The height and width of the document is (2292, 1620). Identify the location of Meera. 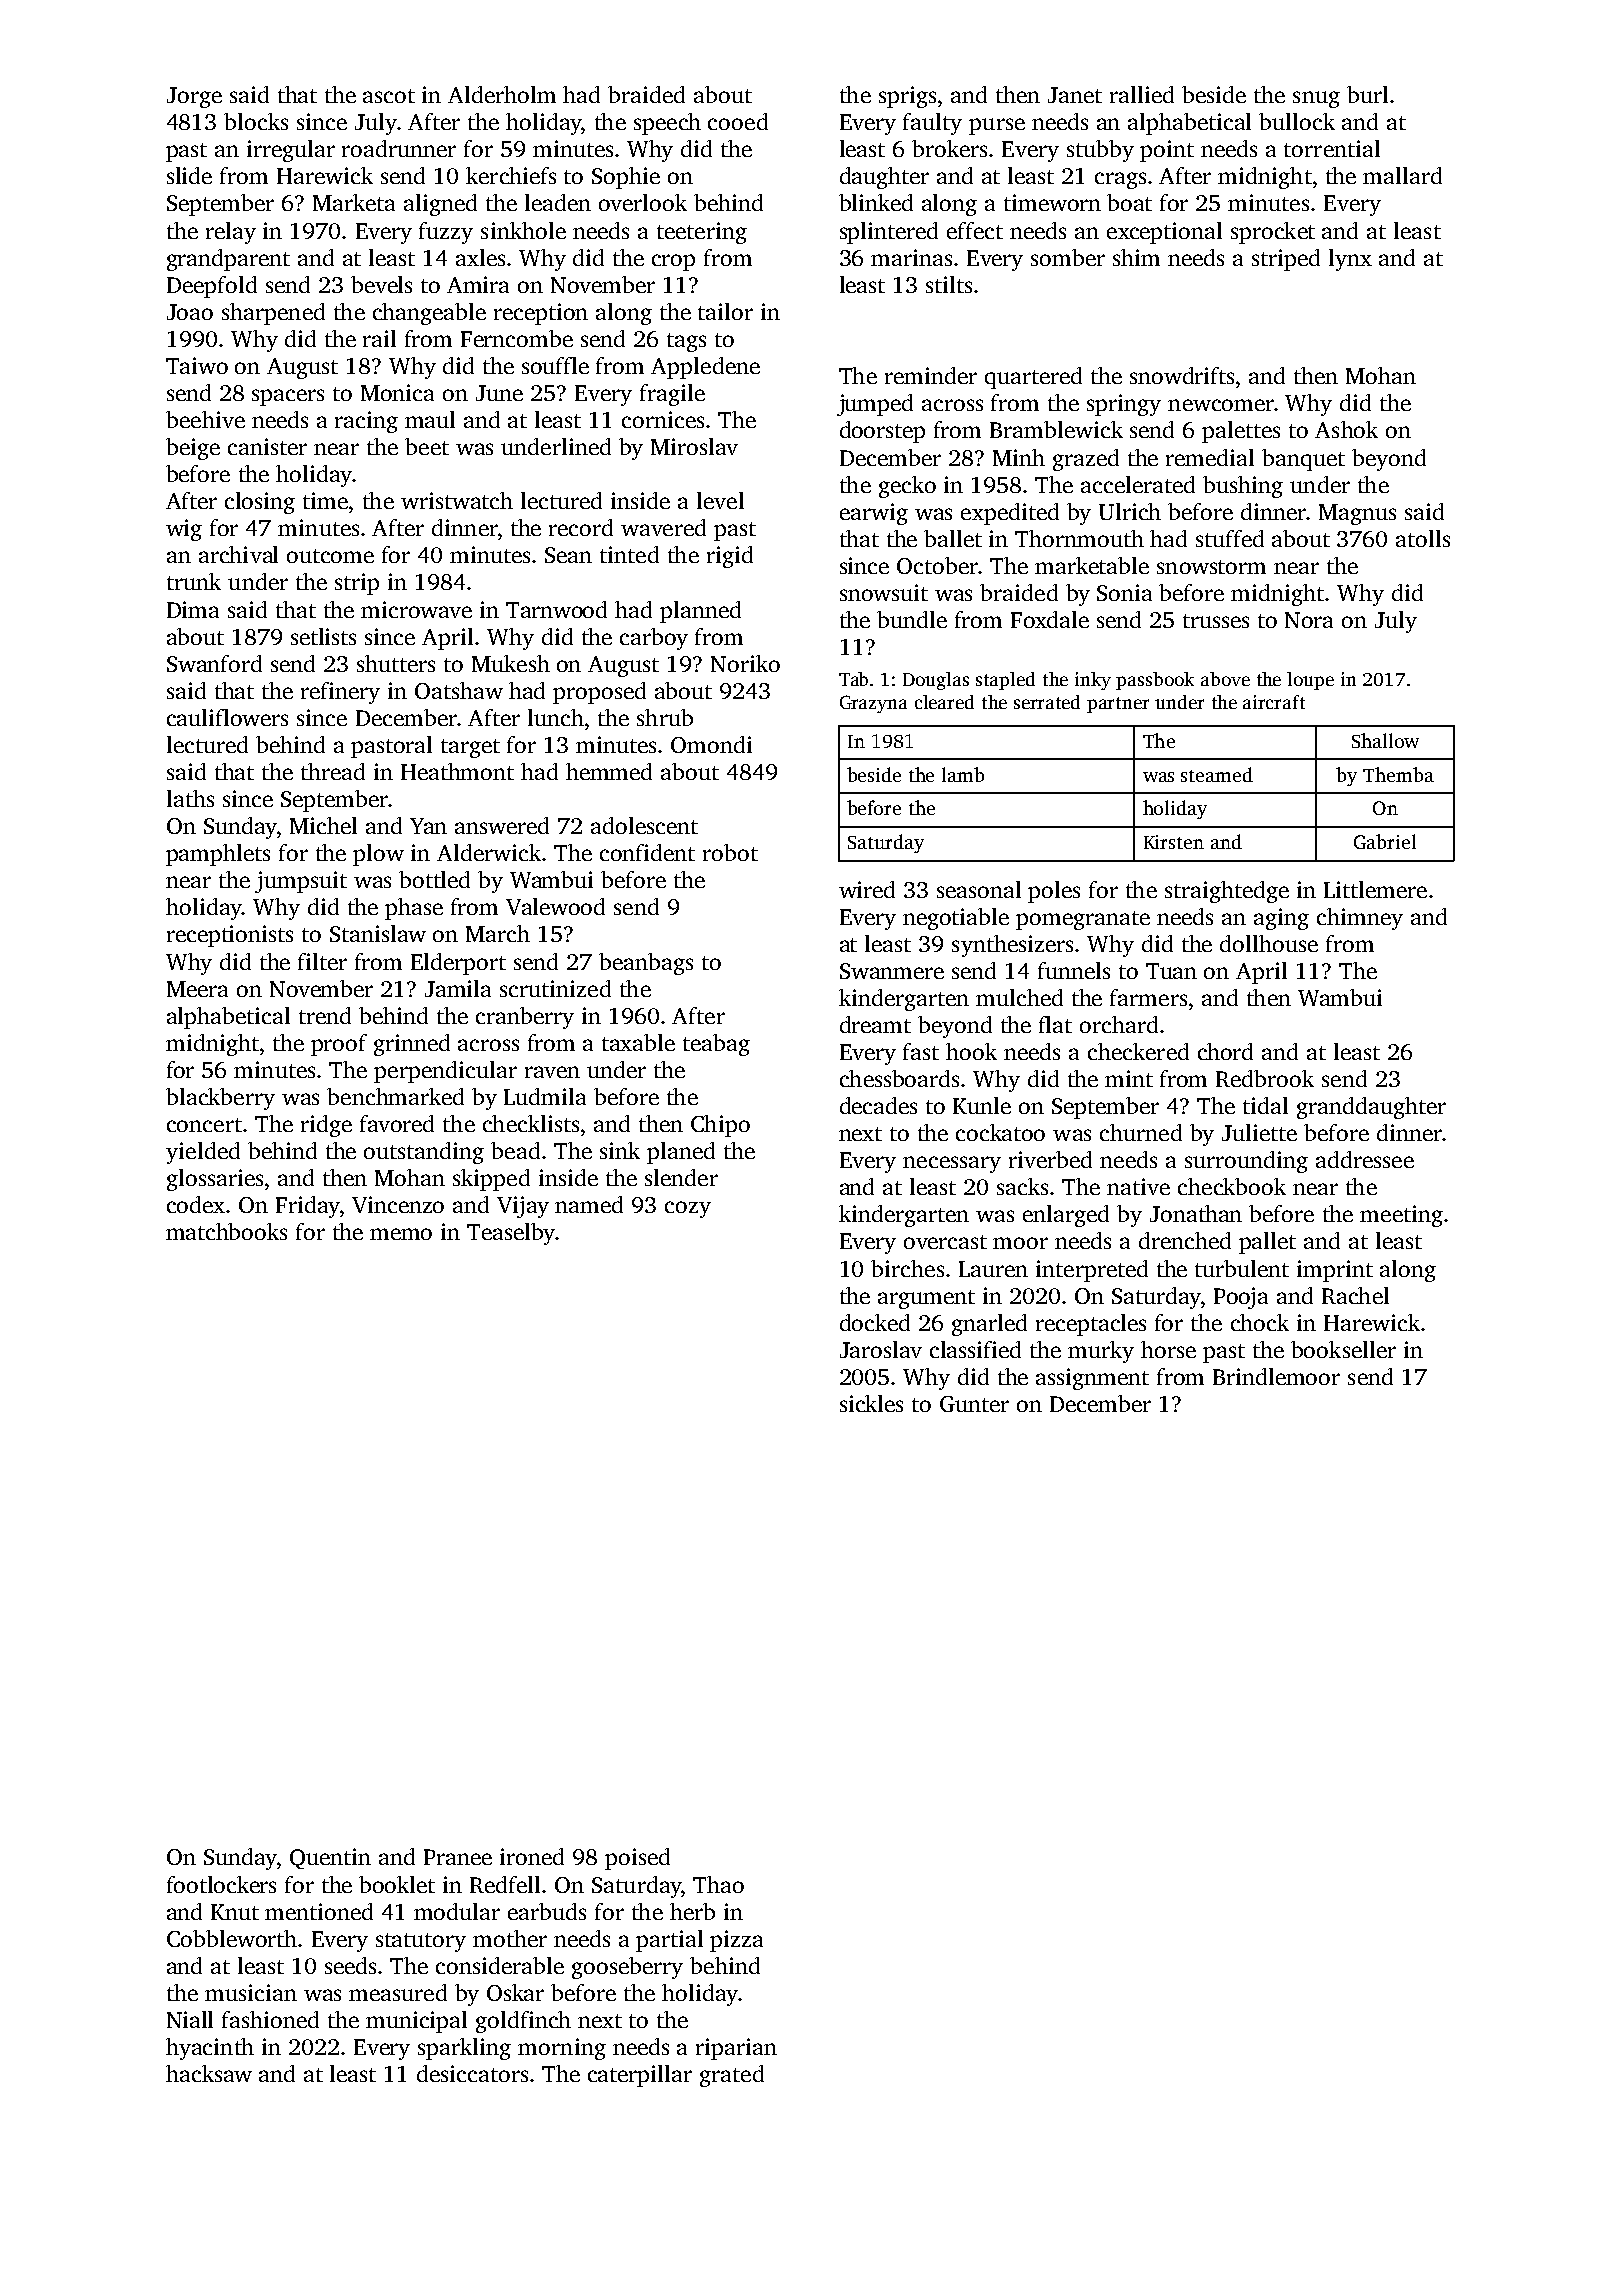
(197, 989).
